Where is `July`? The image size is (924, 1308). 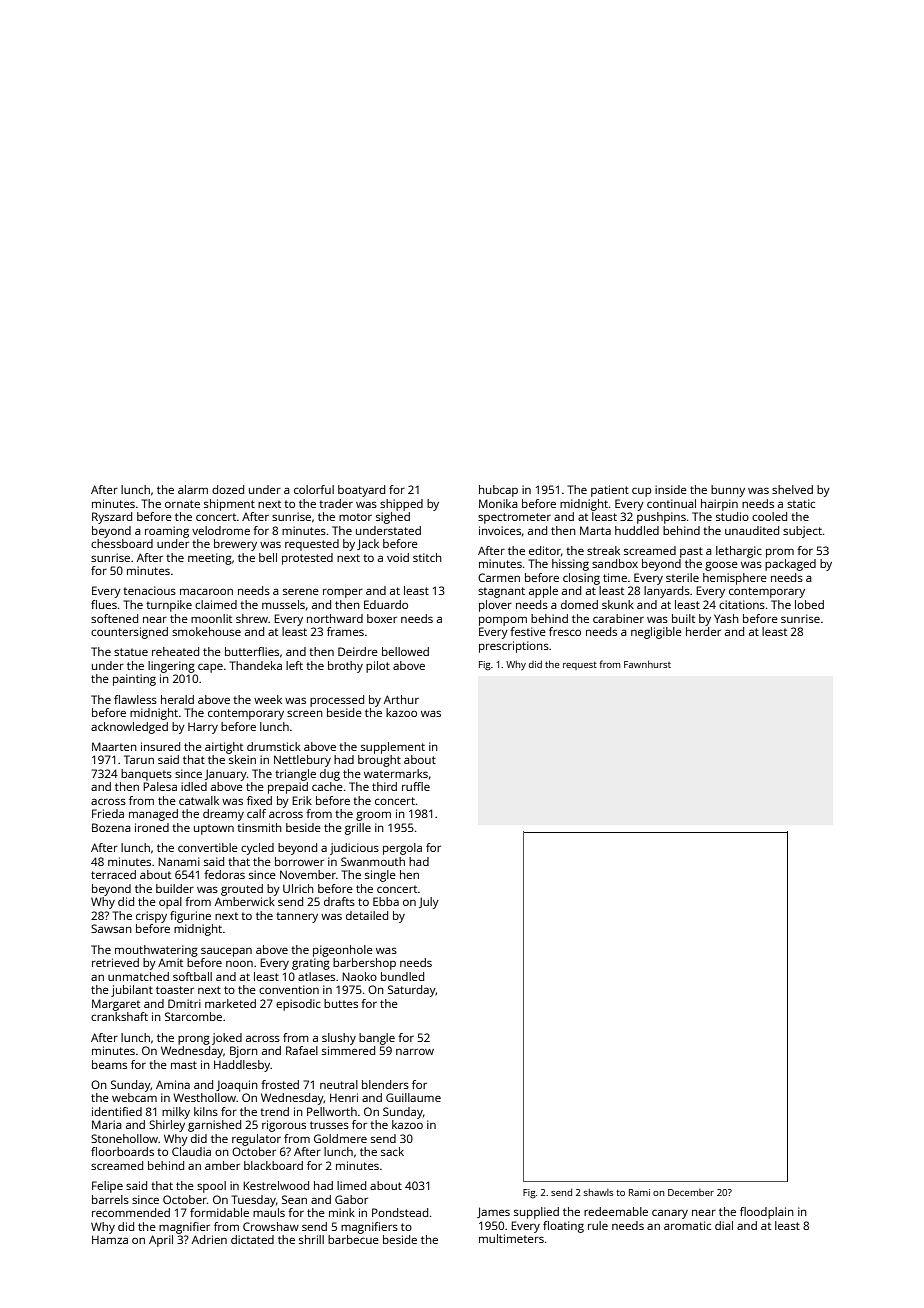 July is located at coordinates (429, 903).
